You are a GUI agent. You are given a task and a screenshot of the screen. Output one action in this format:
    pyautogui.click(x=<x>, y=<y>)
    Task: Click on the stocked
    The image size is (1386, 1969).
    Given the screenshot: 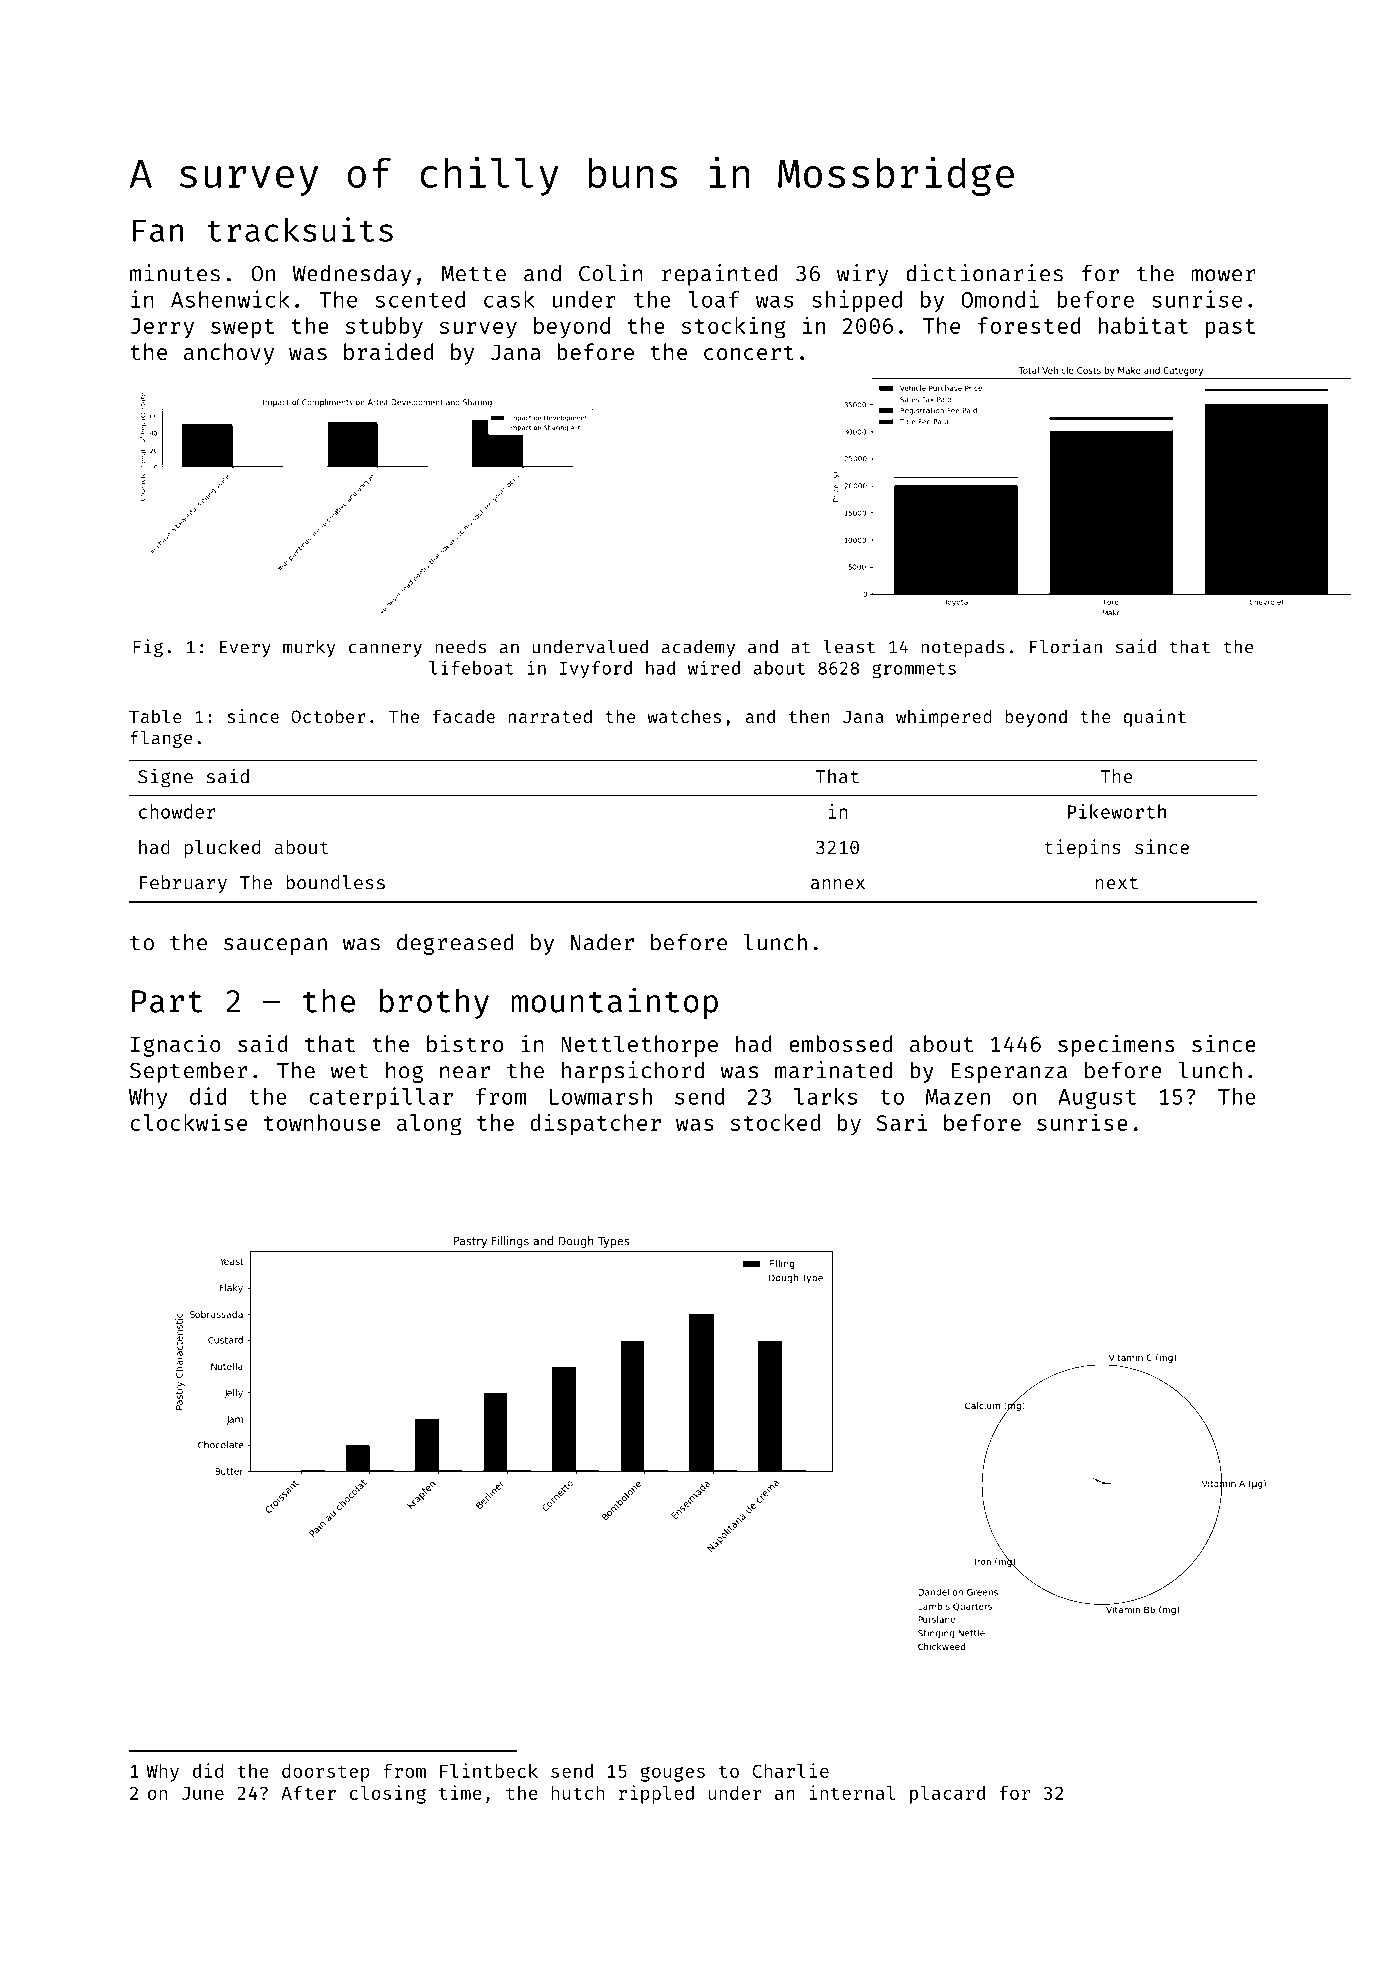 What is the action you would take?
    pyautogui.click(x=775, y=1122)
